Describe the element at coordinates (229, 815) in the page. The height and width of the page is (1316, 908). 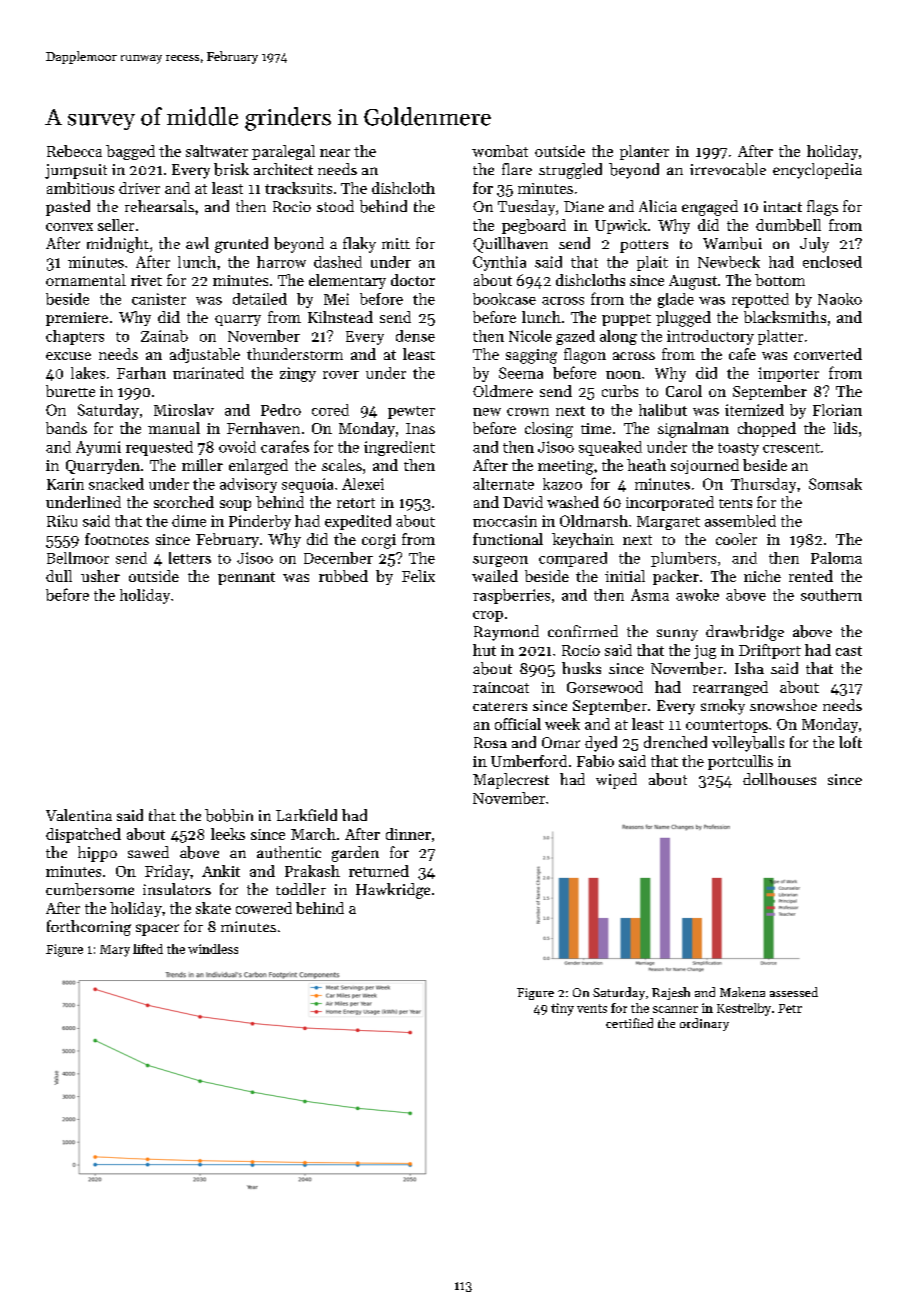
I see `bobbin` at that location.
